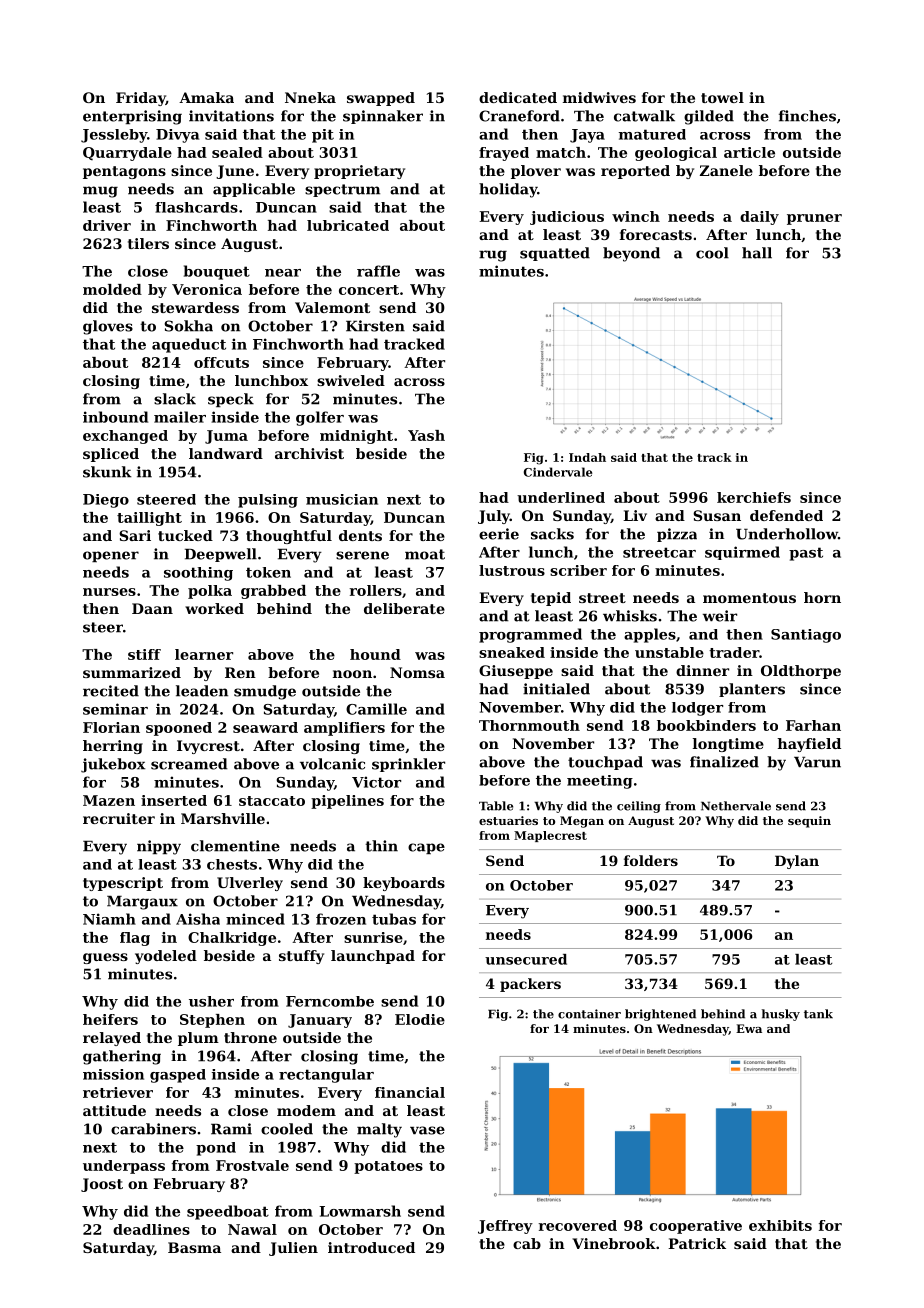  What do you see at coordinates (394, 919) in the screenshot?
I see `tubas` at bounding box center [394, 919].
